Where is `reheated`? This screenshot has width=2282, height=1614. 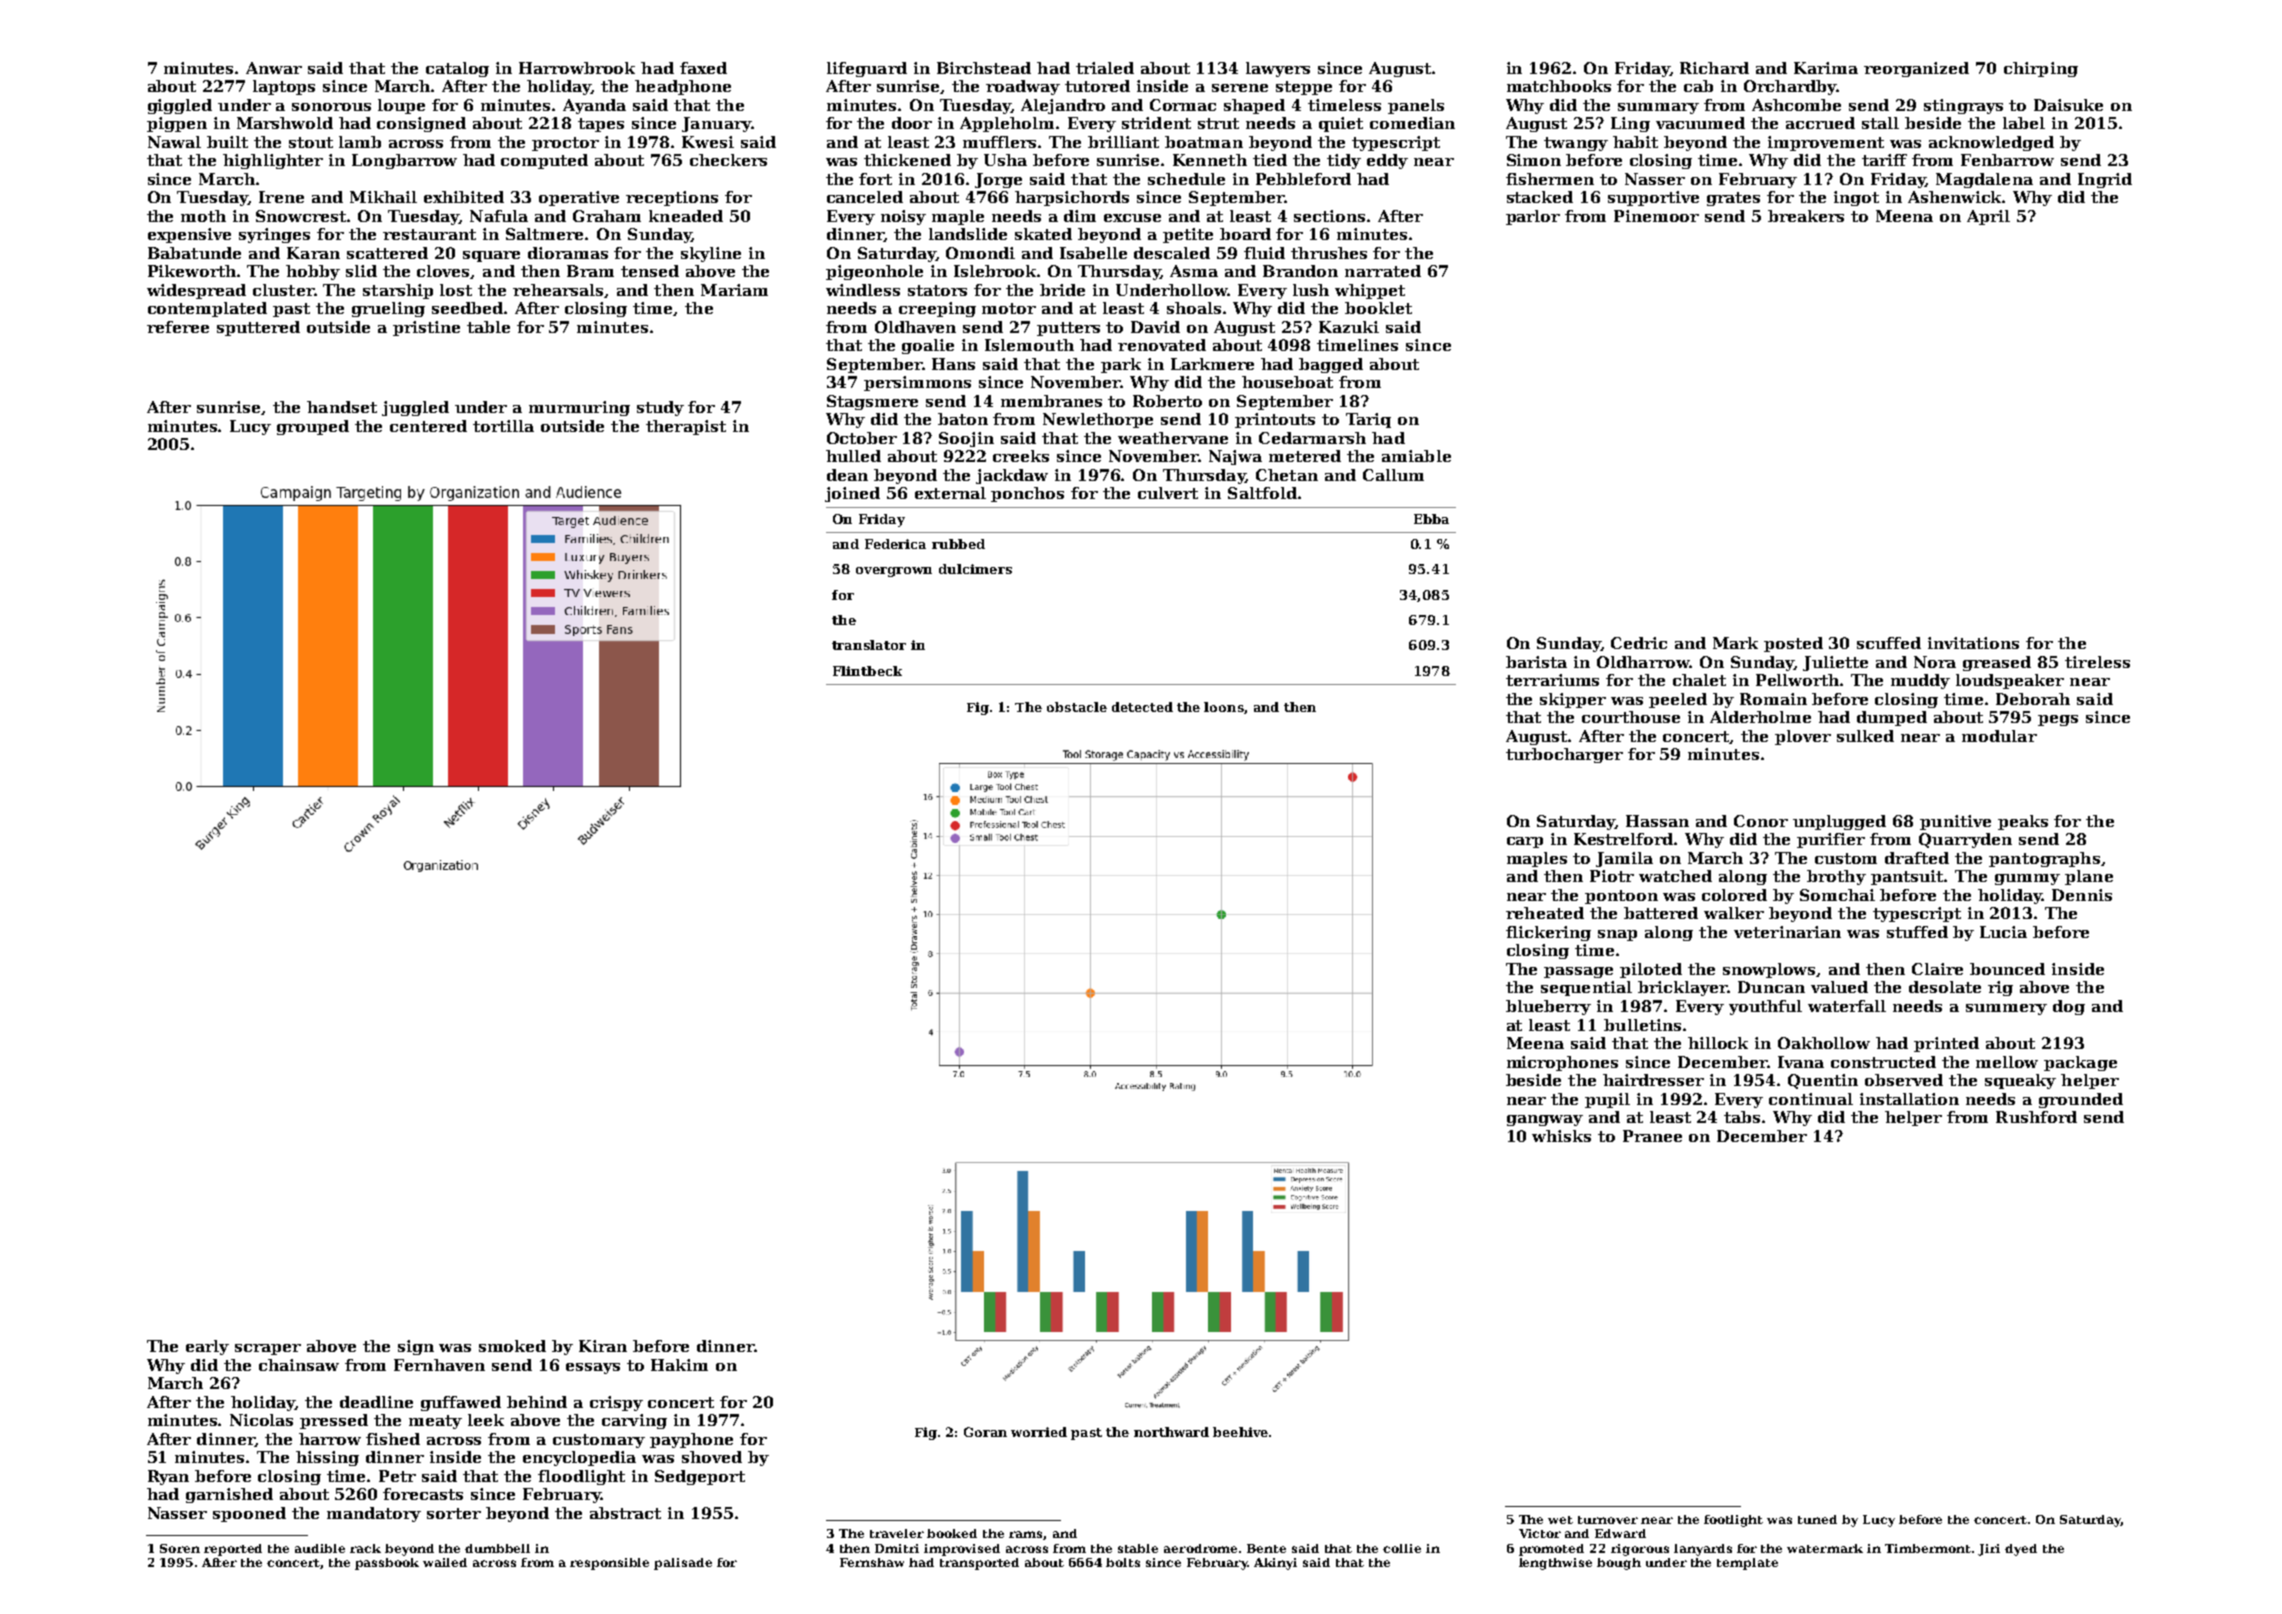
reheated is located at coordinates (1545, 913).
